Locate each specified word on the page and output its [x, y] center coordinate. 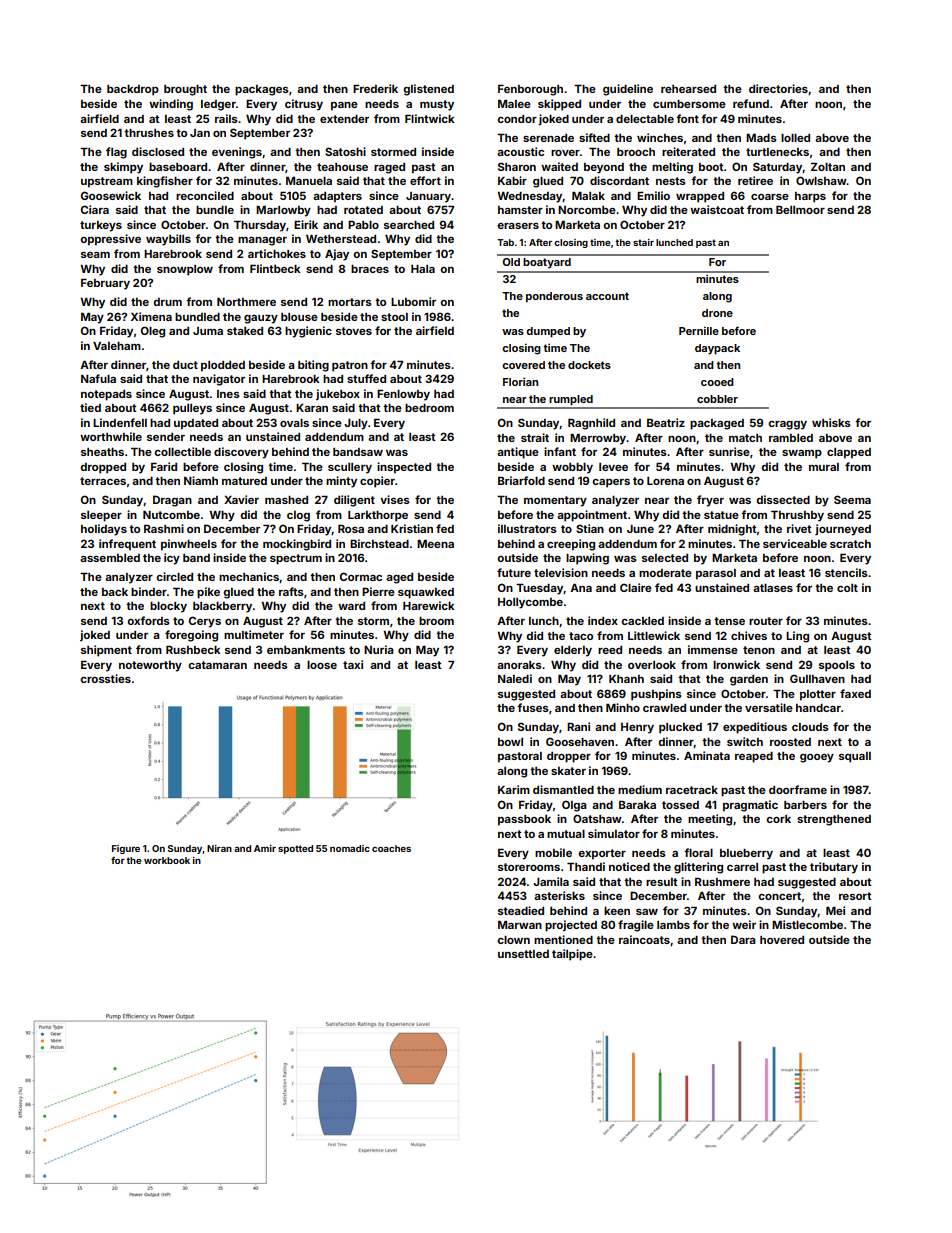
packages [262, 90]
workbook [167, 860]
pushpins [656, 695]
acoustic [520, 151]
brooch [636, 152]
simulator [614, 833]
